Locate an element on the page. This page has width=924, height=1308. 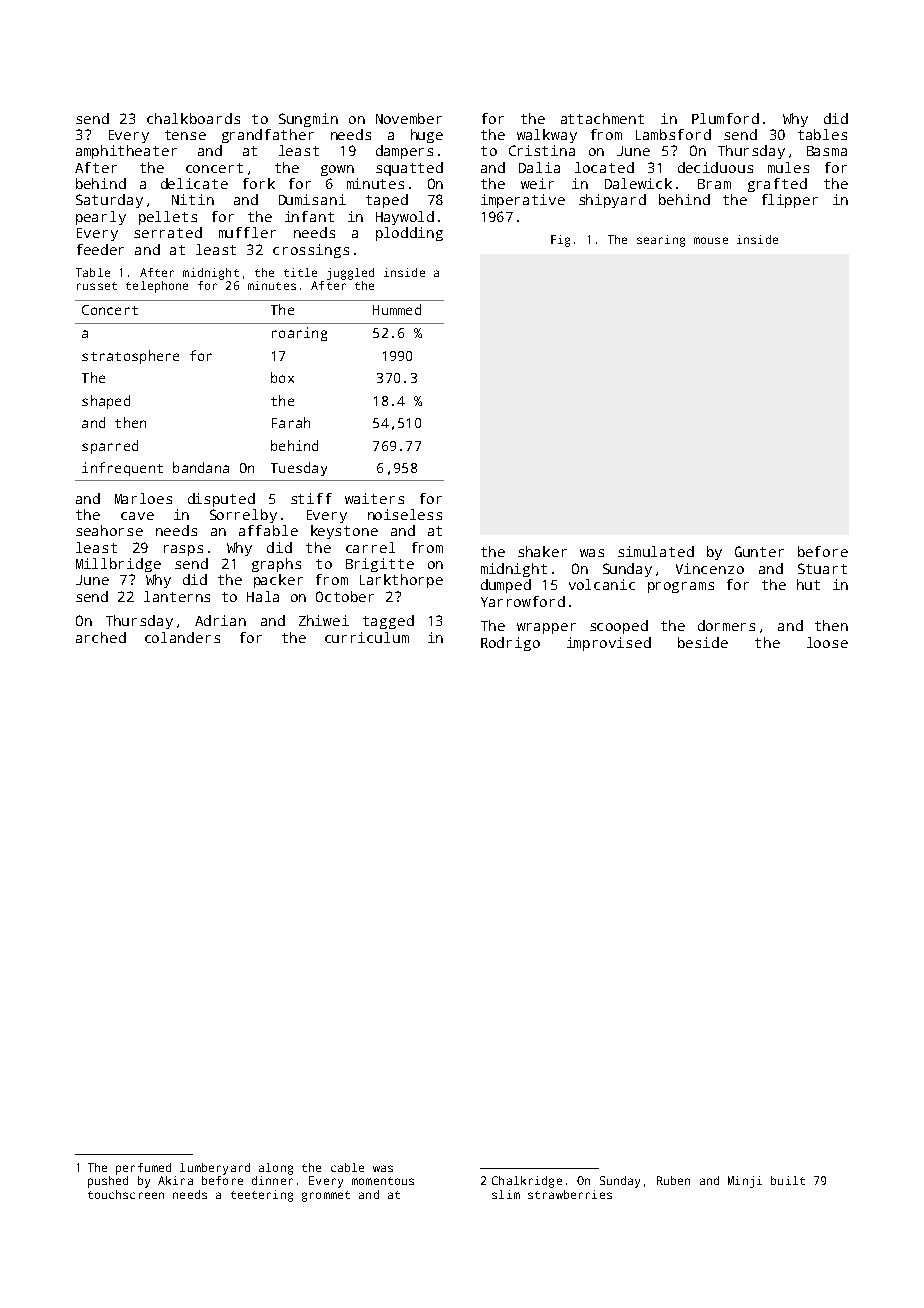
telephone is located at coordinates (157, 287).
